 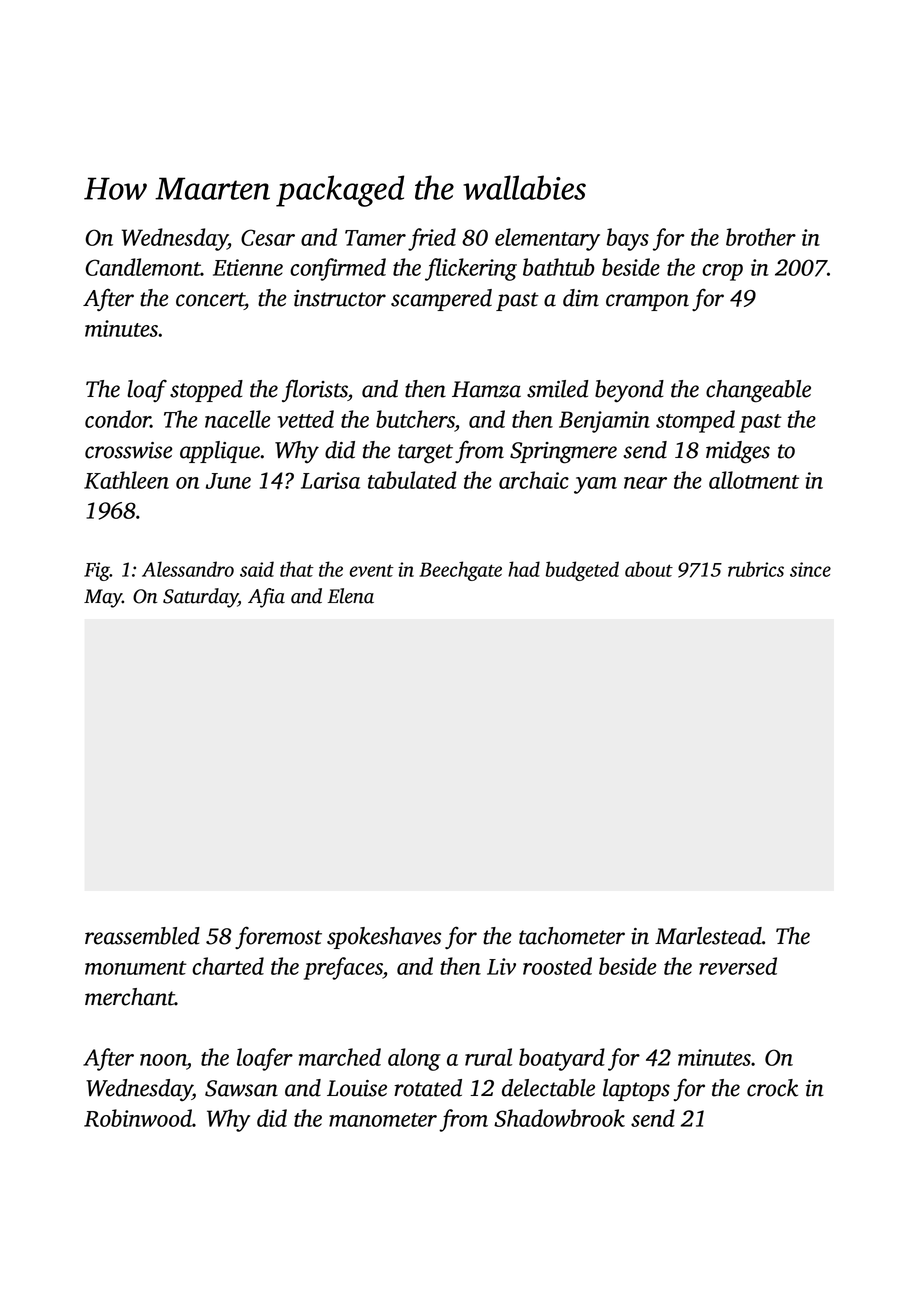 What do you see at coordinates (432, 239) in the screenshot?
I see `fried` at bounding box center [432, 239].
